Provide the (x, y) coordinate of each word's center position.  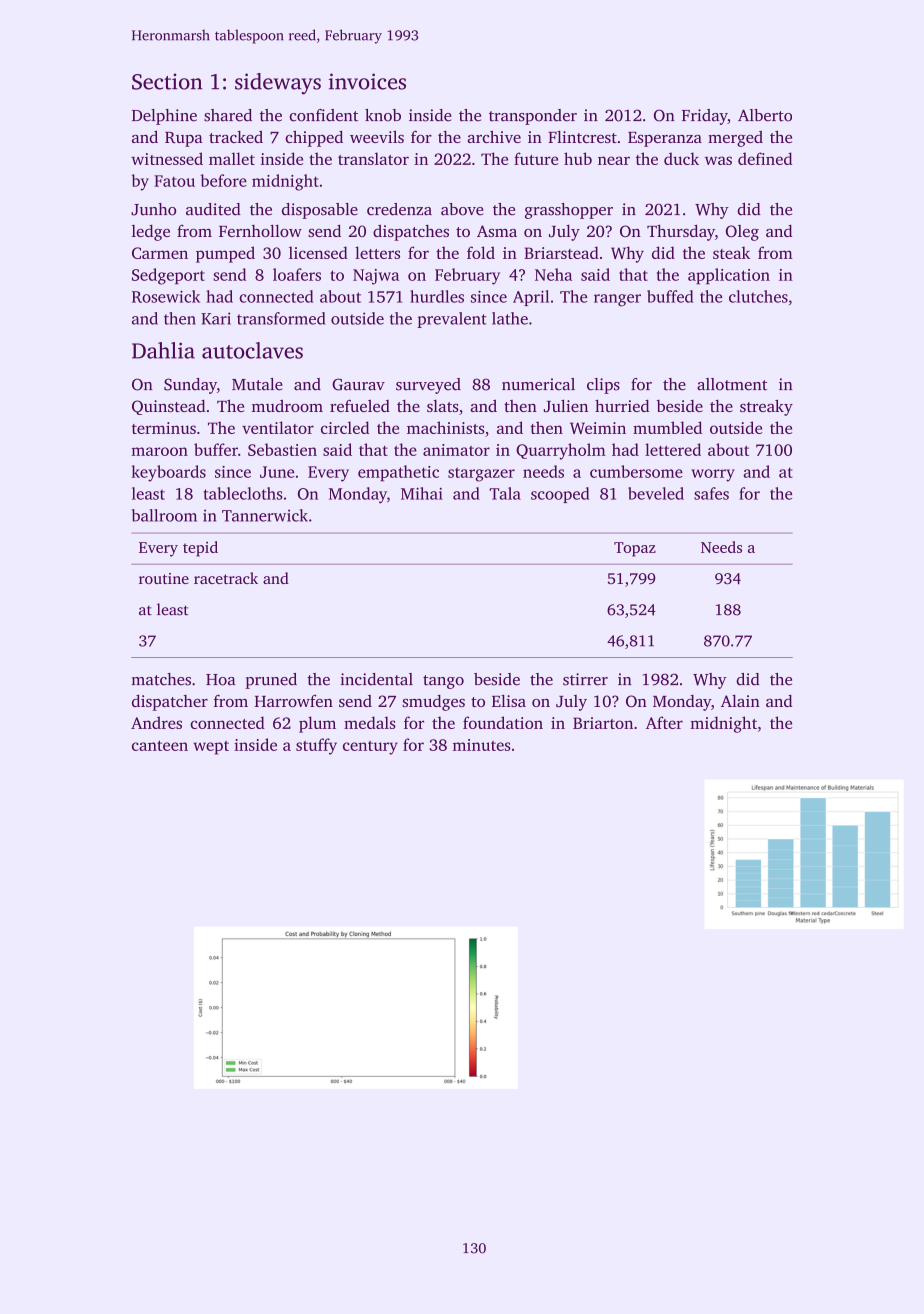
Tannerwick (265, 515)
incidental (377, 679)
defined (765, 158)
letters (377, 252)
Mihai (422, 493)
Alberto (765, 115)
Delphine (164, 117)
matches (161, 679)
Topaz (635, 549)
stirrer (585, 679)
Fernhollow (260, 231)
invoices (367, 81)
